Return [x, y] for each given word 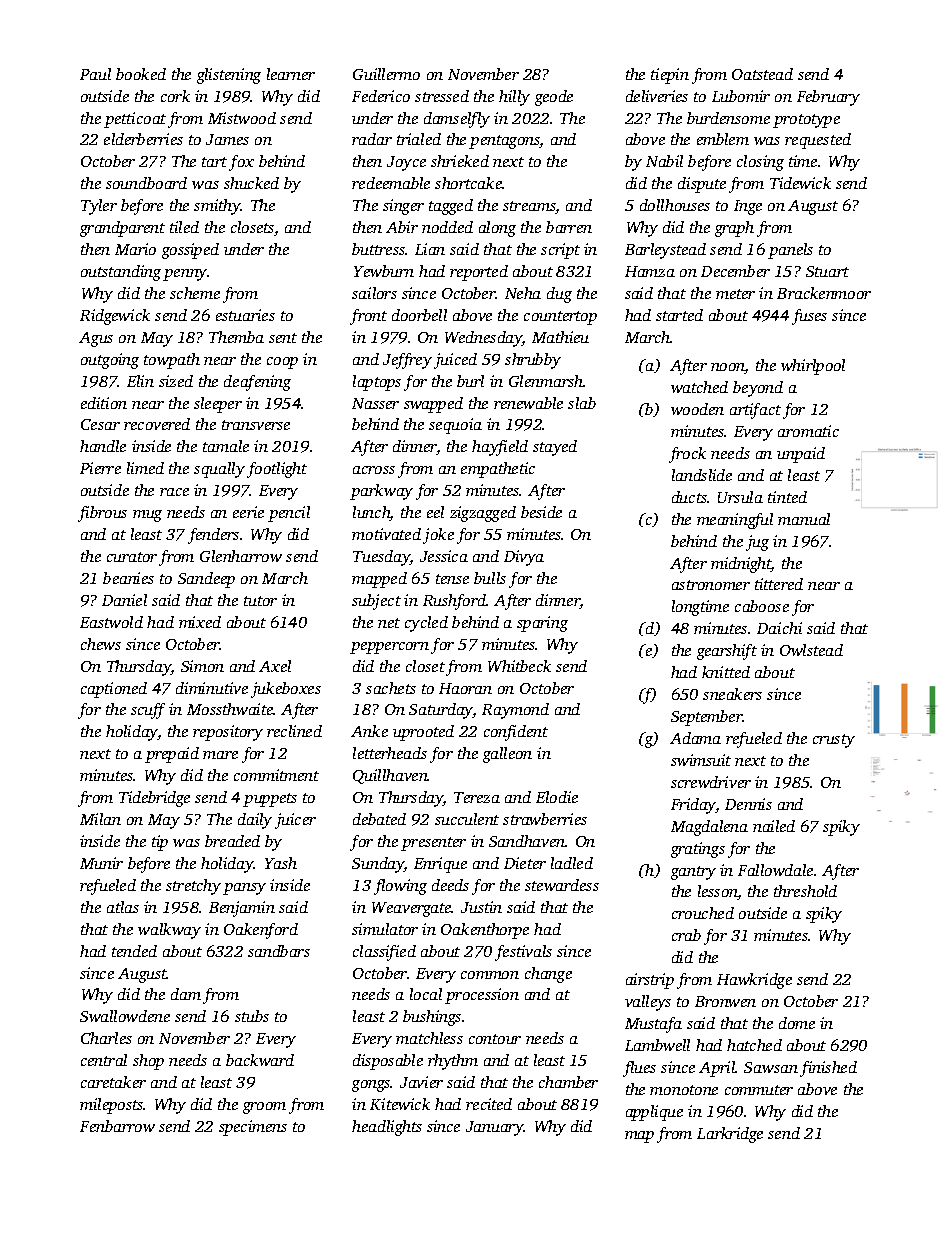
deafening [257, 383]
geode [554, 98]
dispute [702, 185]
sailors [374, 293]
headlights [387, 1128]
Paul [95, 74]
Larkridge [730, 1135]
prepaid [172, 755]
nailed [774, 826]
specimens [253, 1128]
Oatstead [762, 74]
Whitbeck [519, 666]
